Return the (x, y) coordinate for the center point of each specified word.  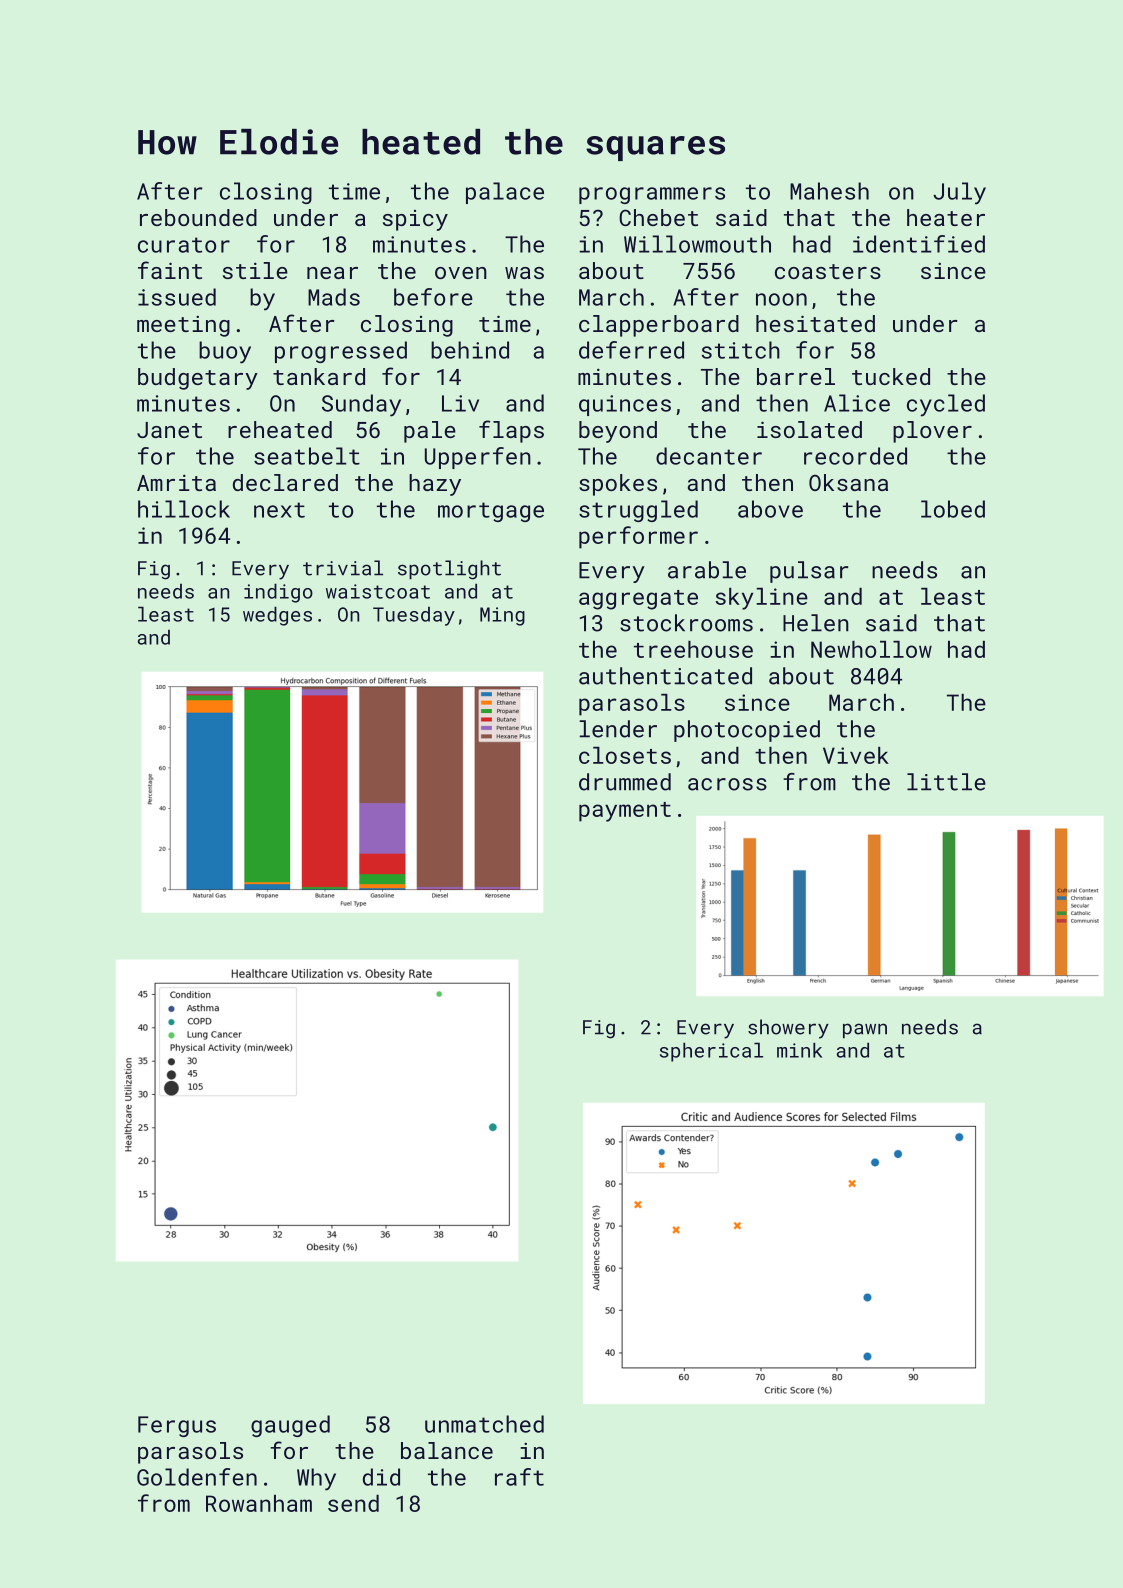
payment (625, 812)
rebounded (198, 217)
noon (781, 299)
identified (919, 244)
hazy (435, 485)
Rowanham (259, 1503)
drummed (625, 782)
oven (461, 273)
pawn (865, 1030)
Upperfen (478, 458)
